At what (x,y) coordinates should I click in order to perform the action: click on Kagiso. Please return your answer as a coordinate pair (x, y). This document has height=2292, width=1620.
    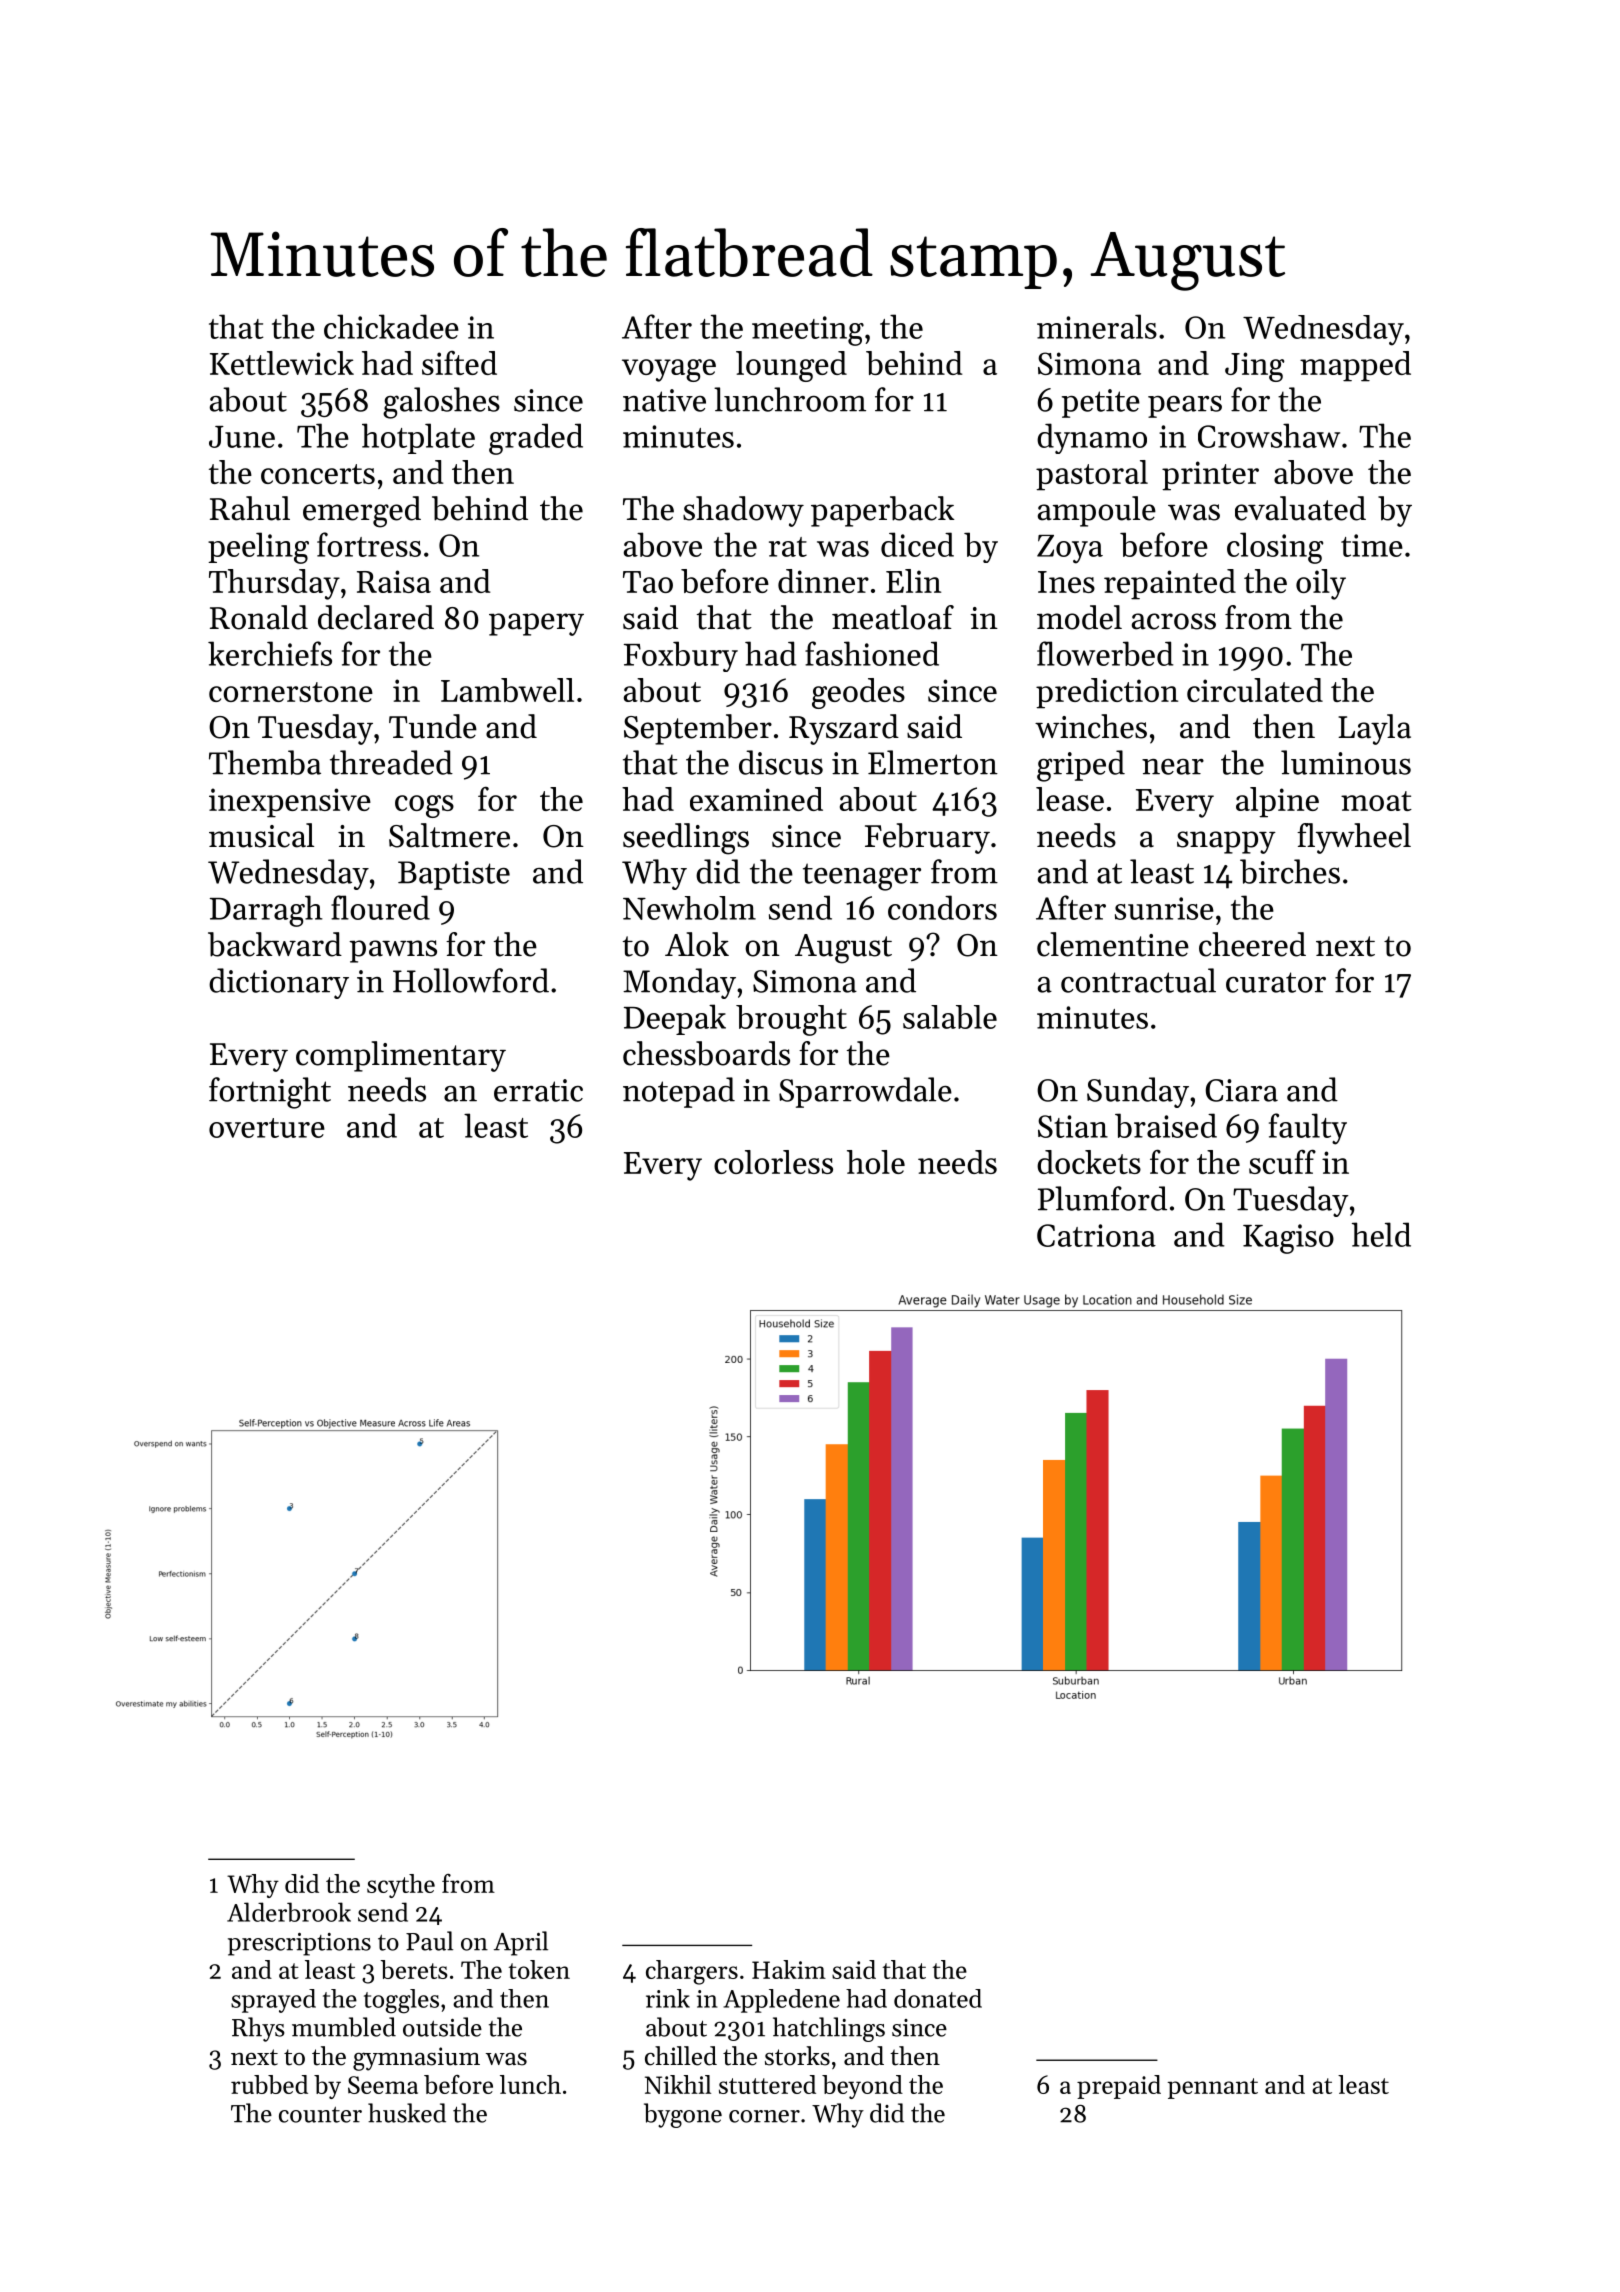
    Looking at the image, I should click on (1288, 1239).
